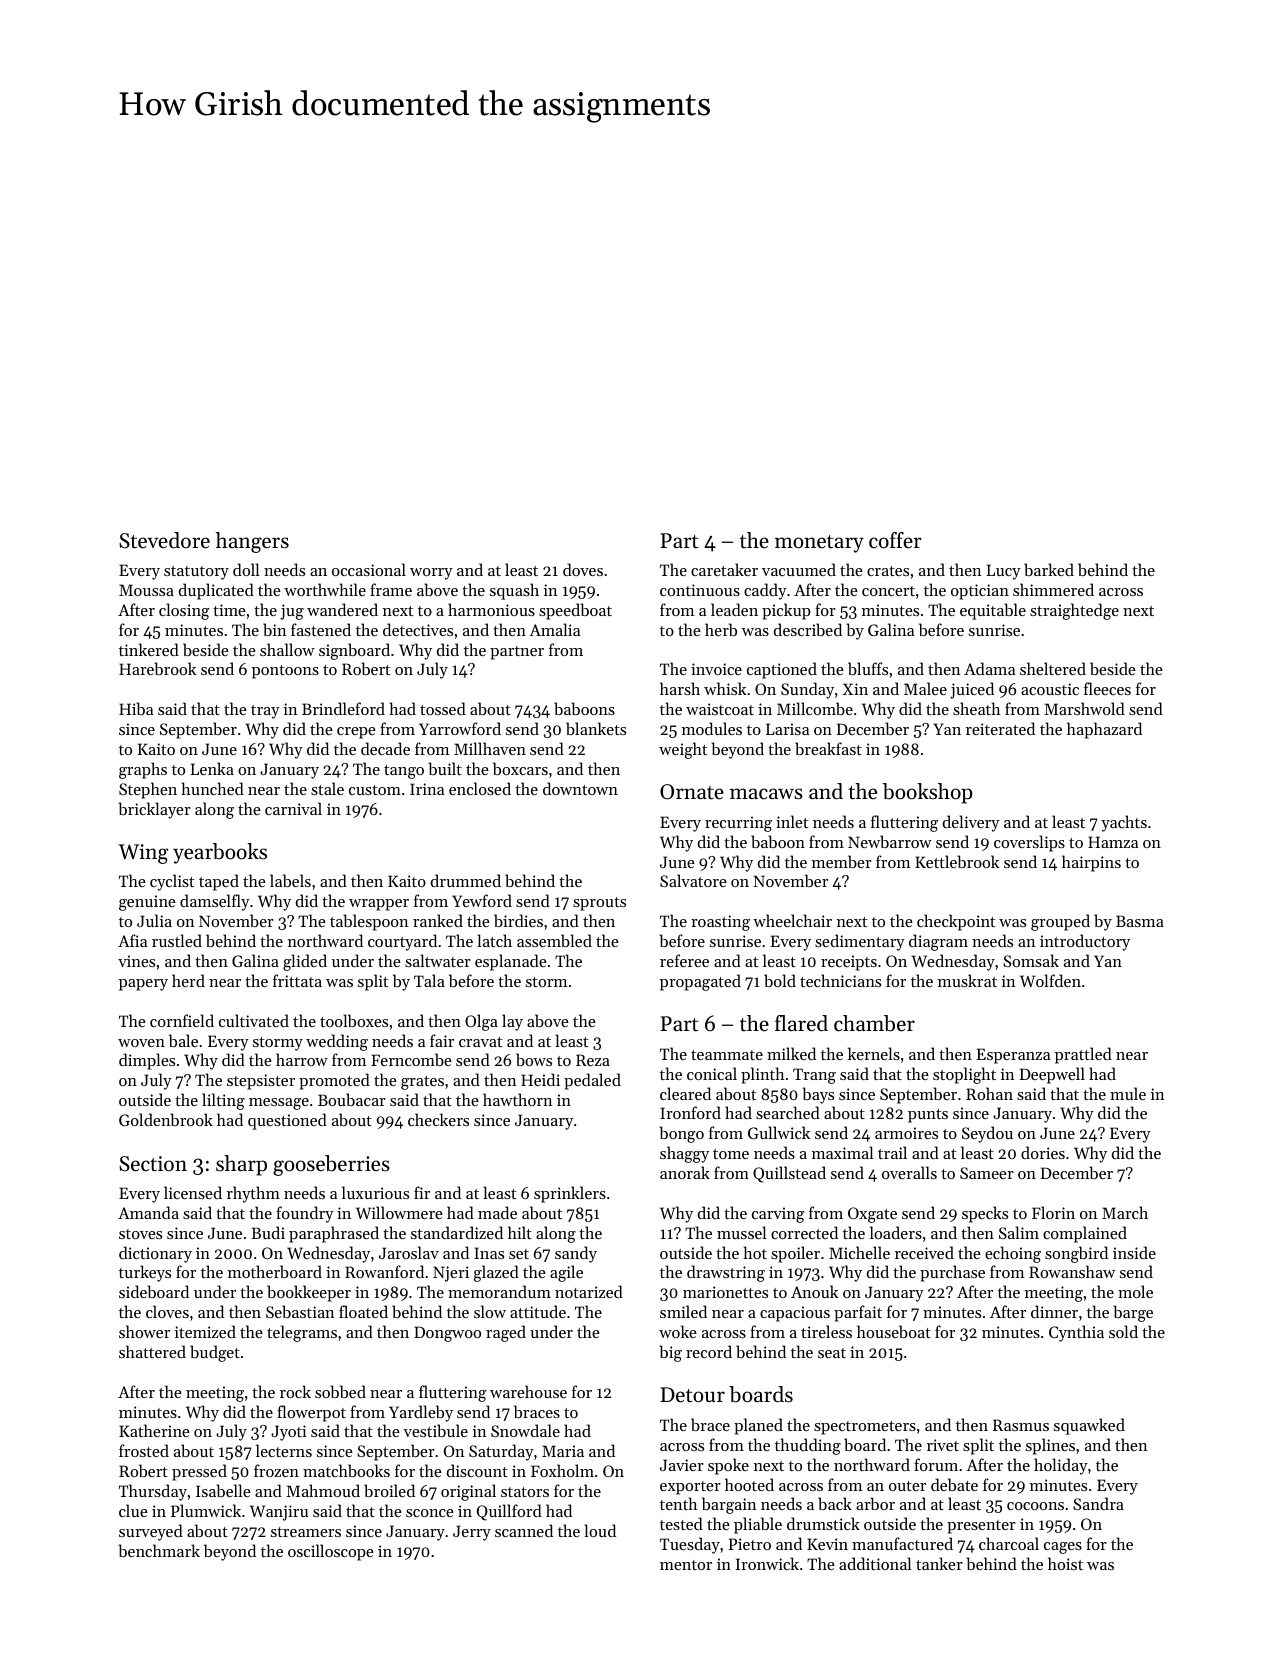 This screenshot has width=1287, height=1665. Describe the element at coordinates (682, 1465) in the screenshot. I see `Javier` at that location.
